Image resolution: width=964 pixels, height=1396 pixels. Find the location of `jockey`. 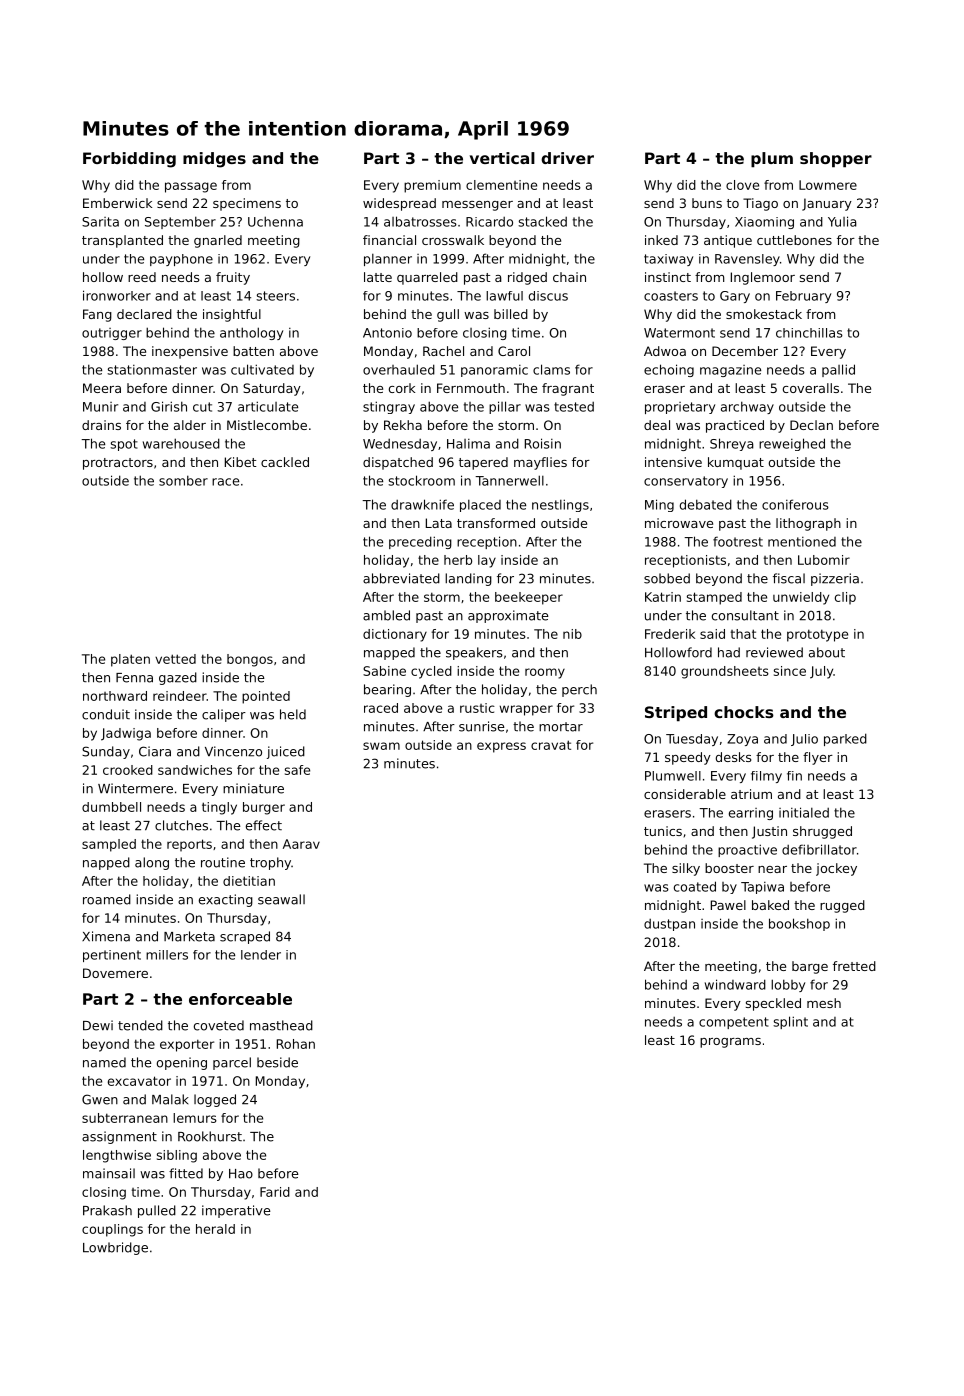

jockey is located at coordinates (836, 869).
